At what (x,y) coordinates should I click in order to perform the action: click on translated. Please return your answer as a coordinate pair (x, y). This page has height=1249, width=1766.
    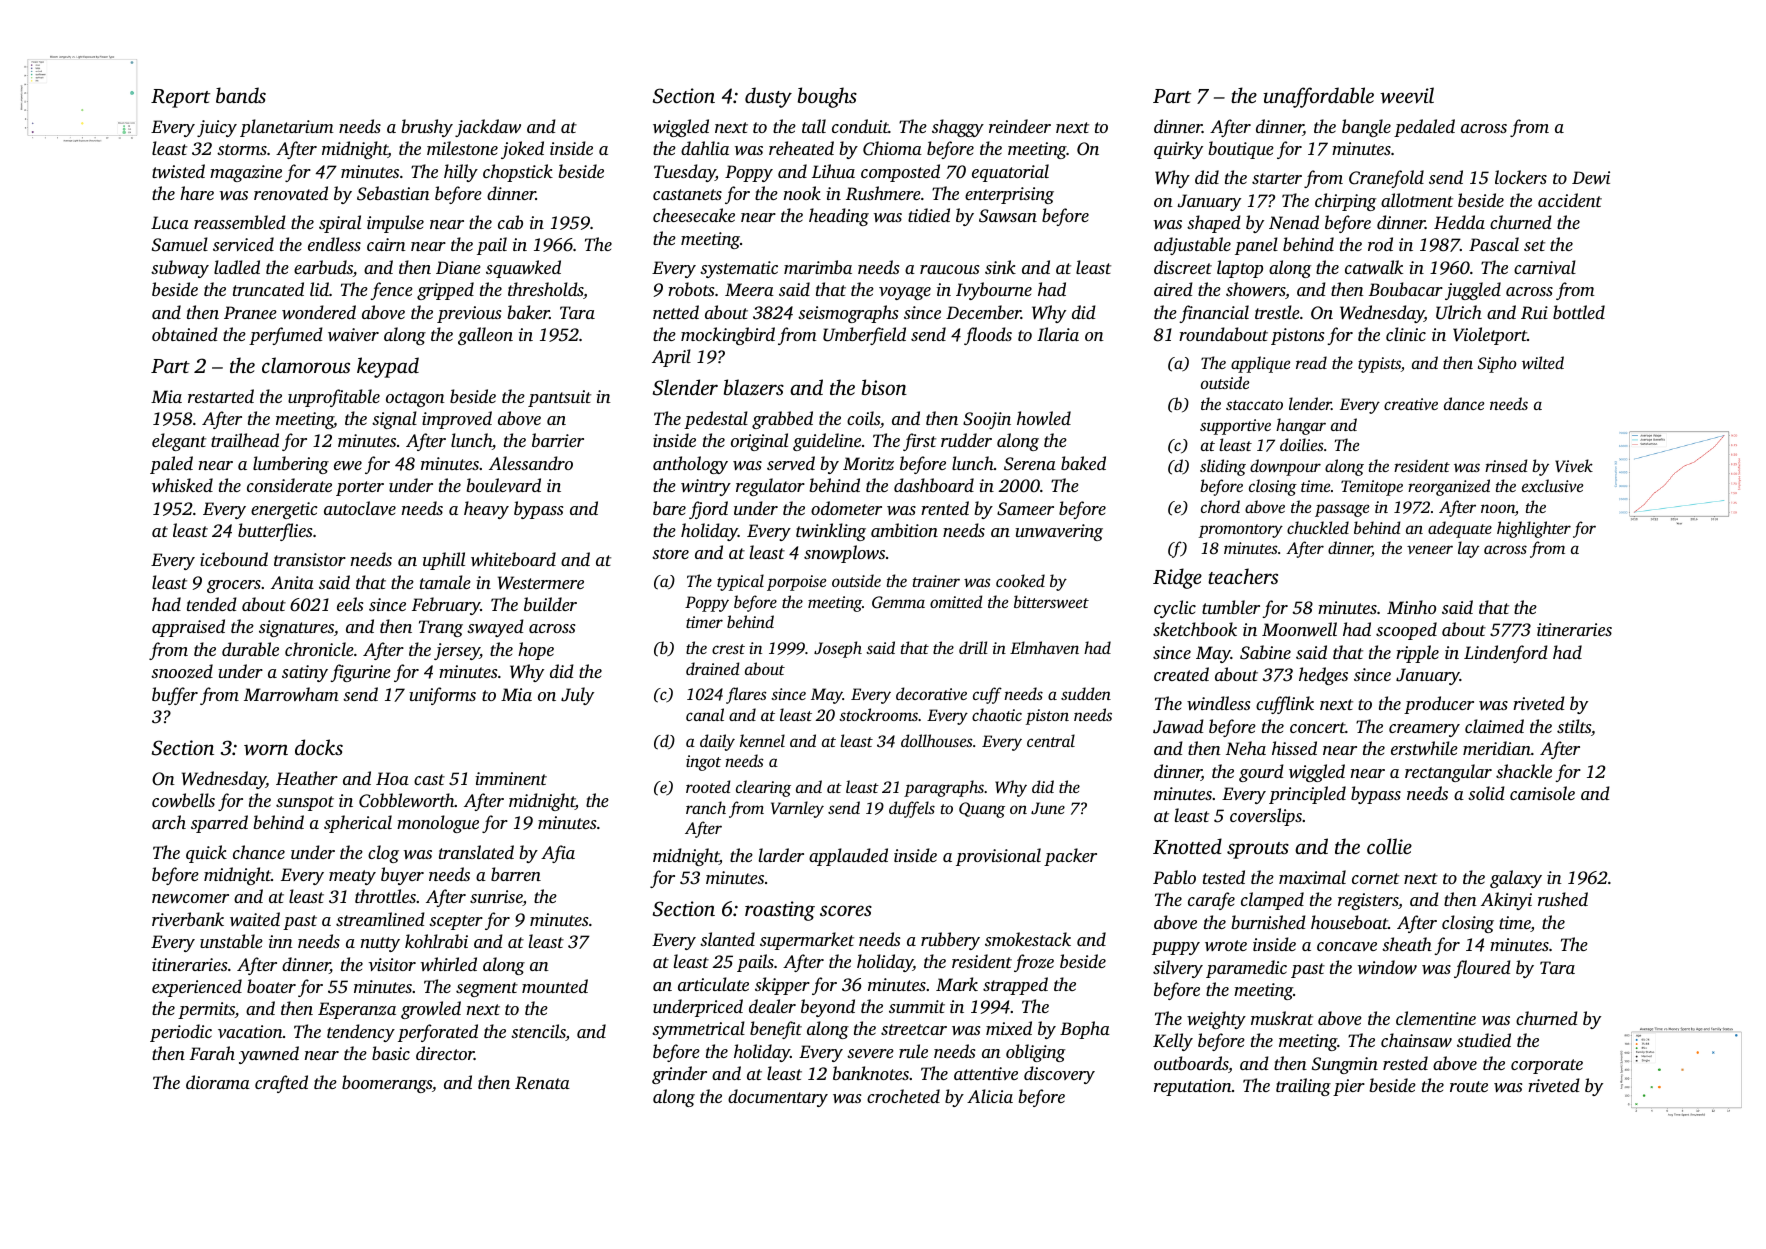
    Looking at the image, I should click on (476, 852).
